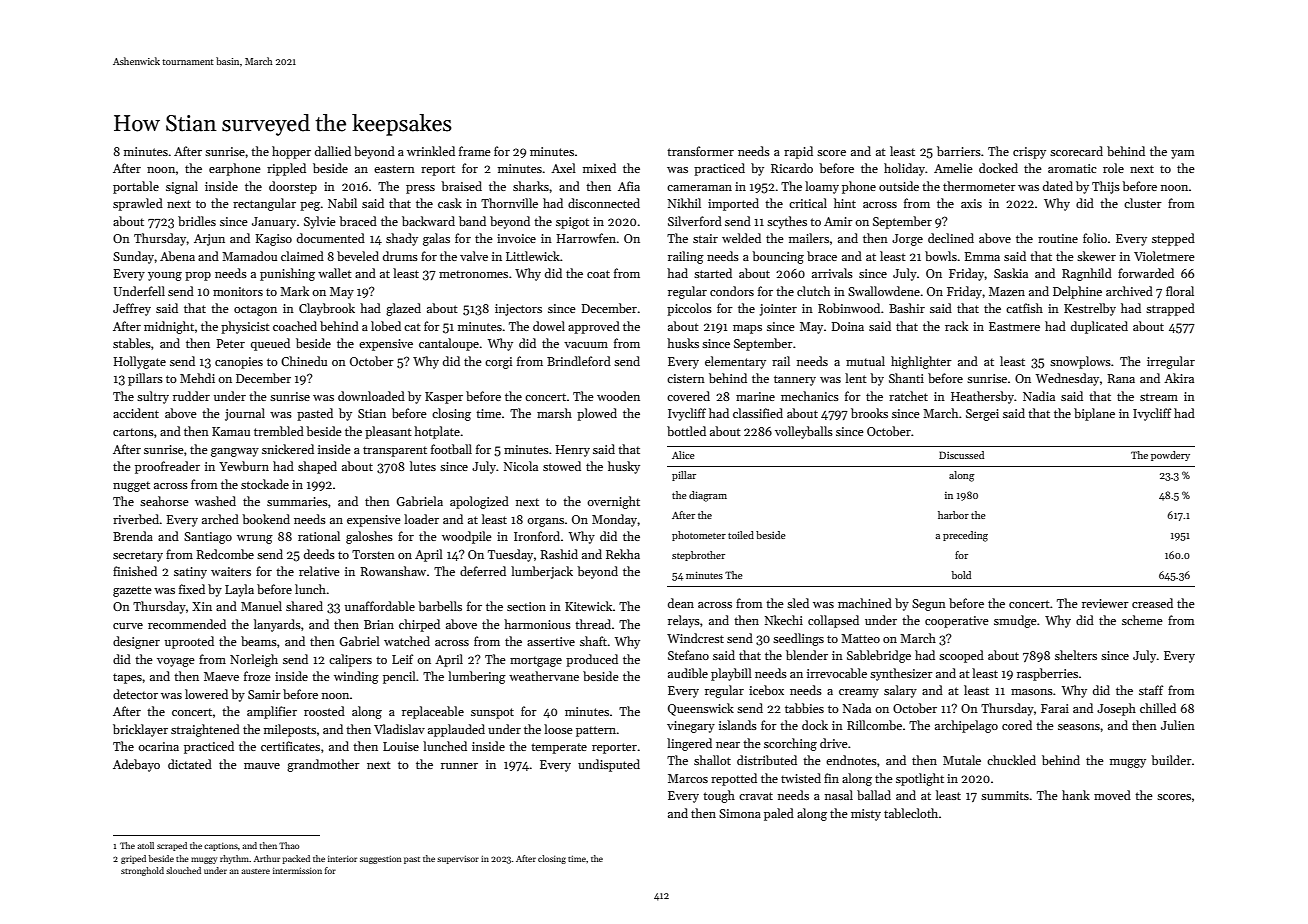 The height and width of the page is (924, 1308). What do you see at coordinates (291, 152) in the page?
I see `hopper` at bounding box center [291, 152].
